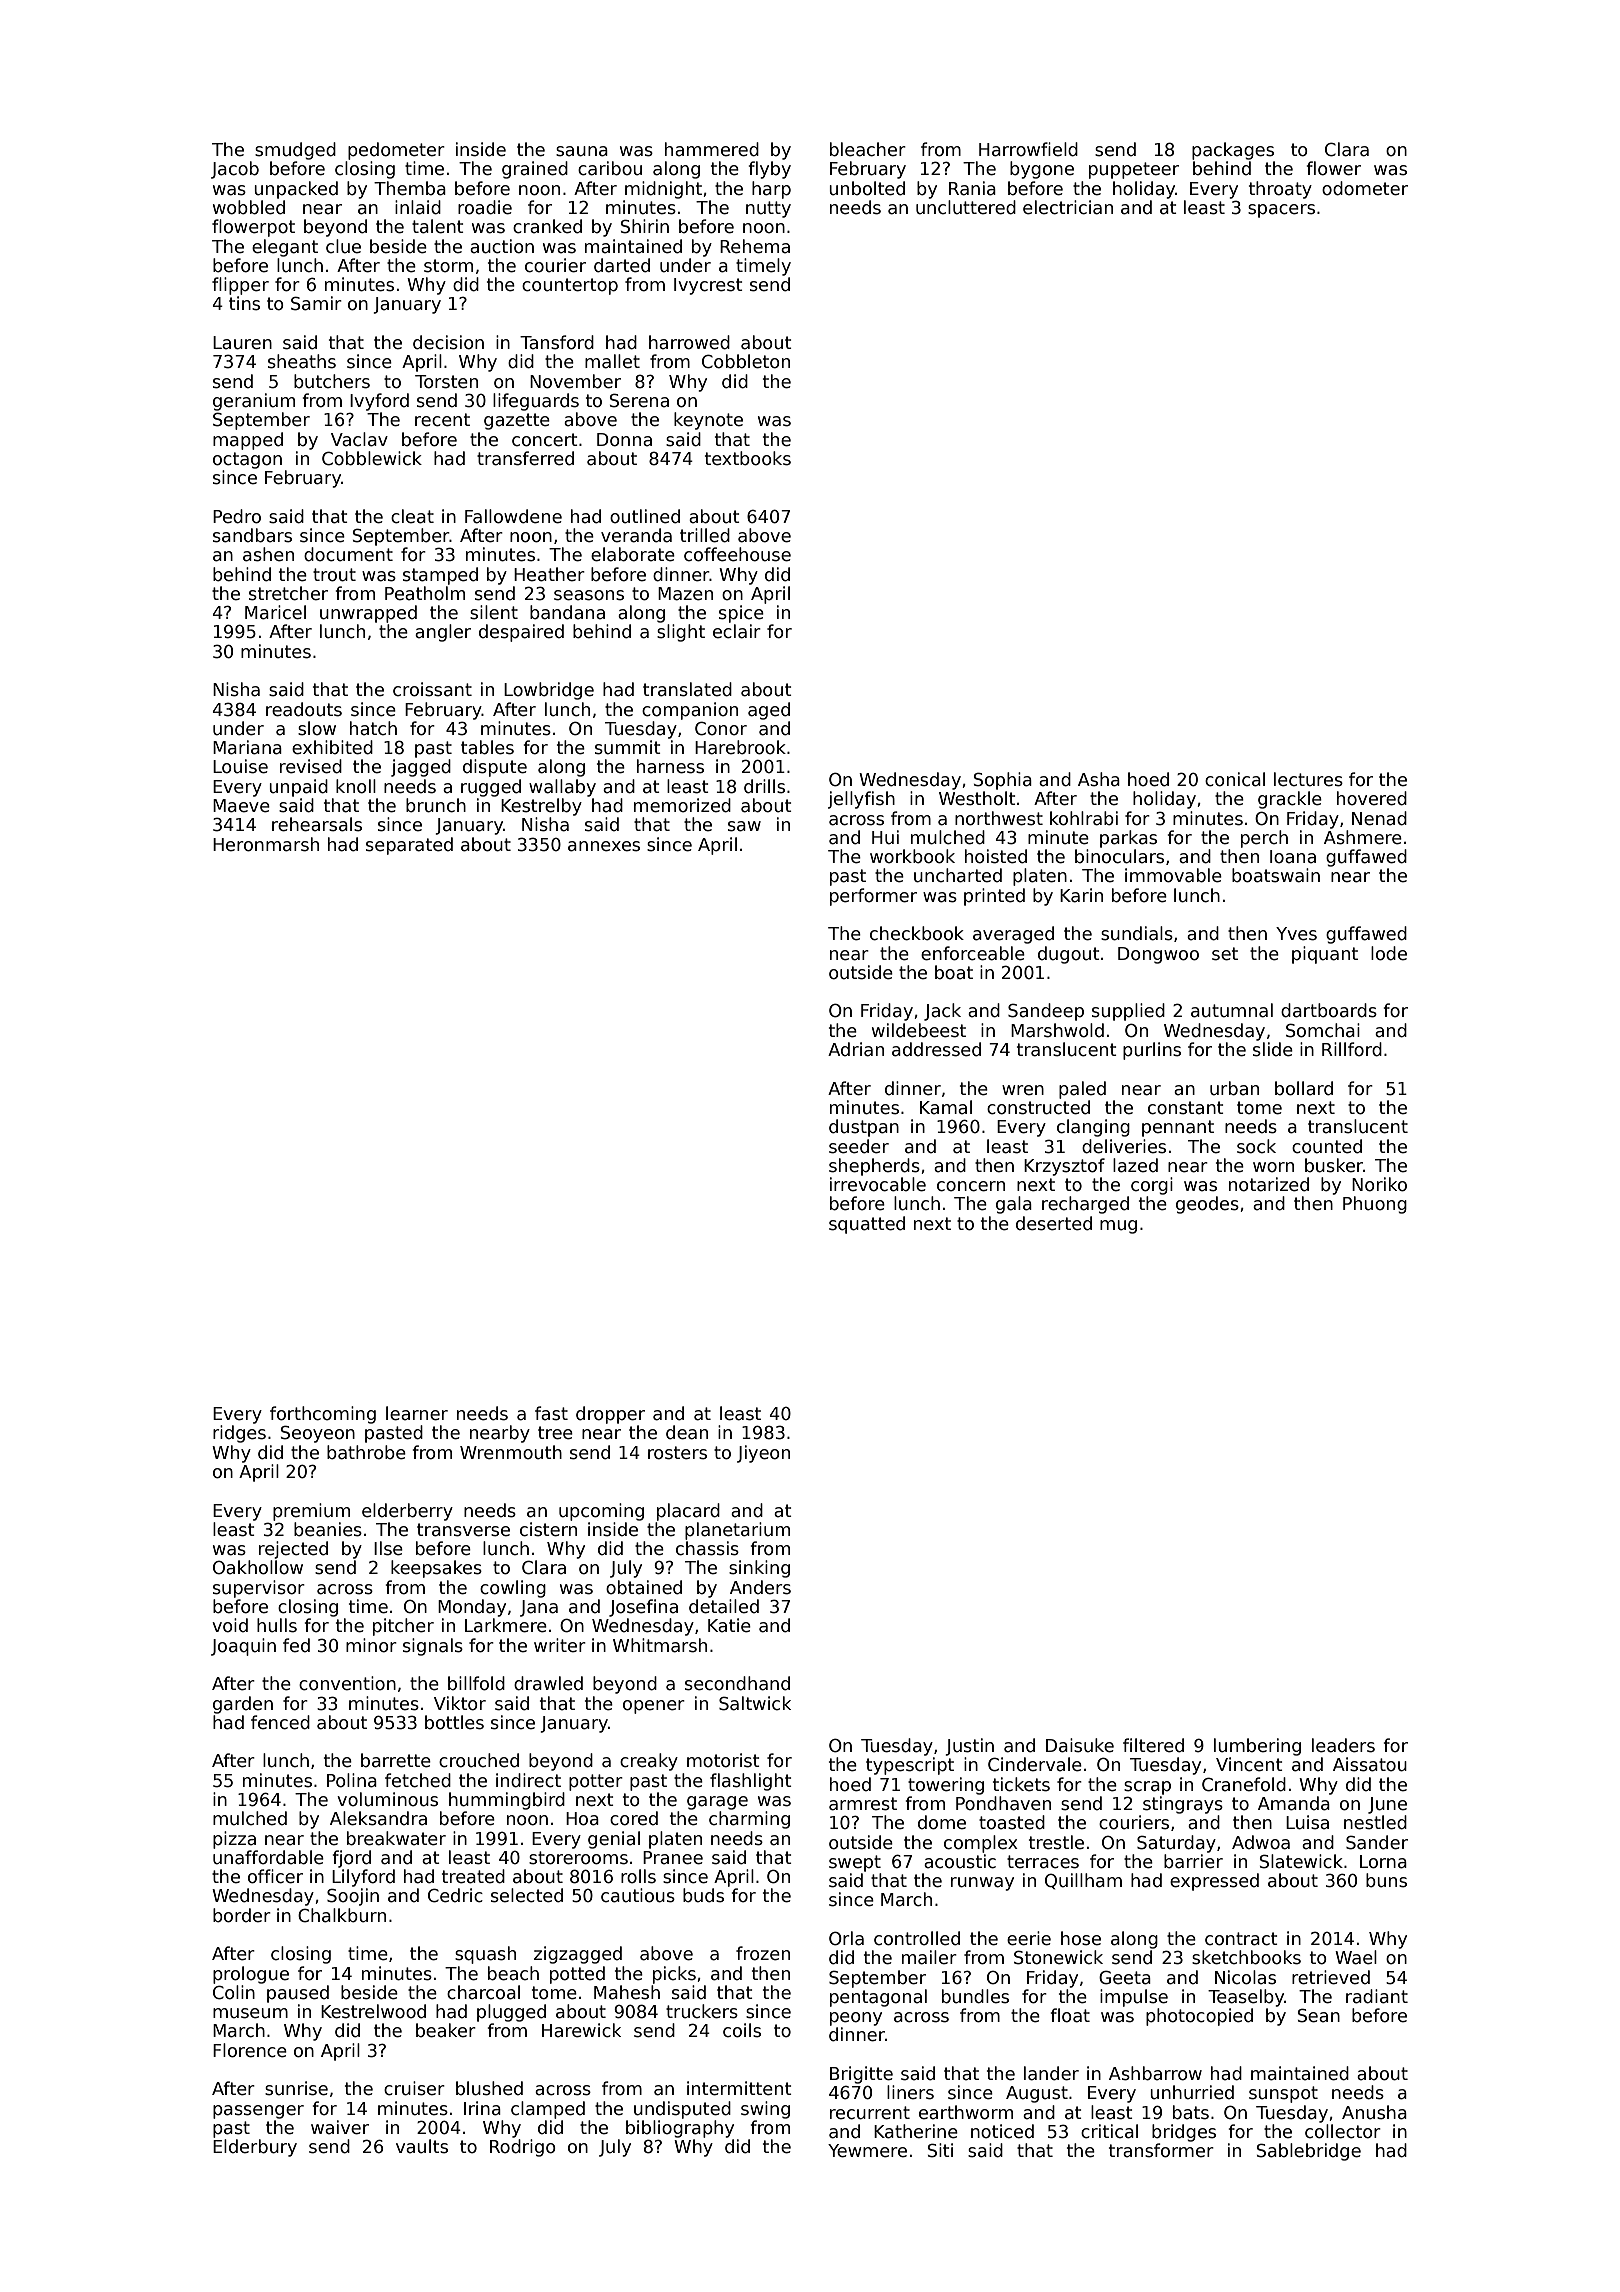 The image size is (1620, 2292). Describe the element at coordinates (1374, 2112) in the page. I see `Anusha` at that location.
